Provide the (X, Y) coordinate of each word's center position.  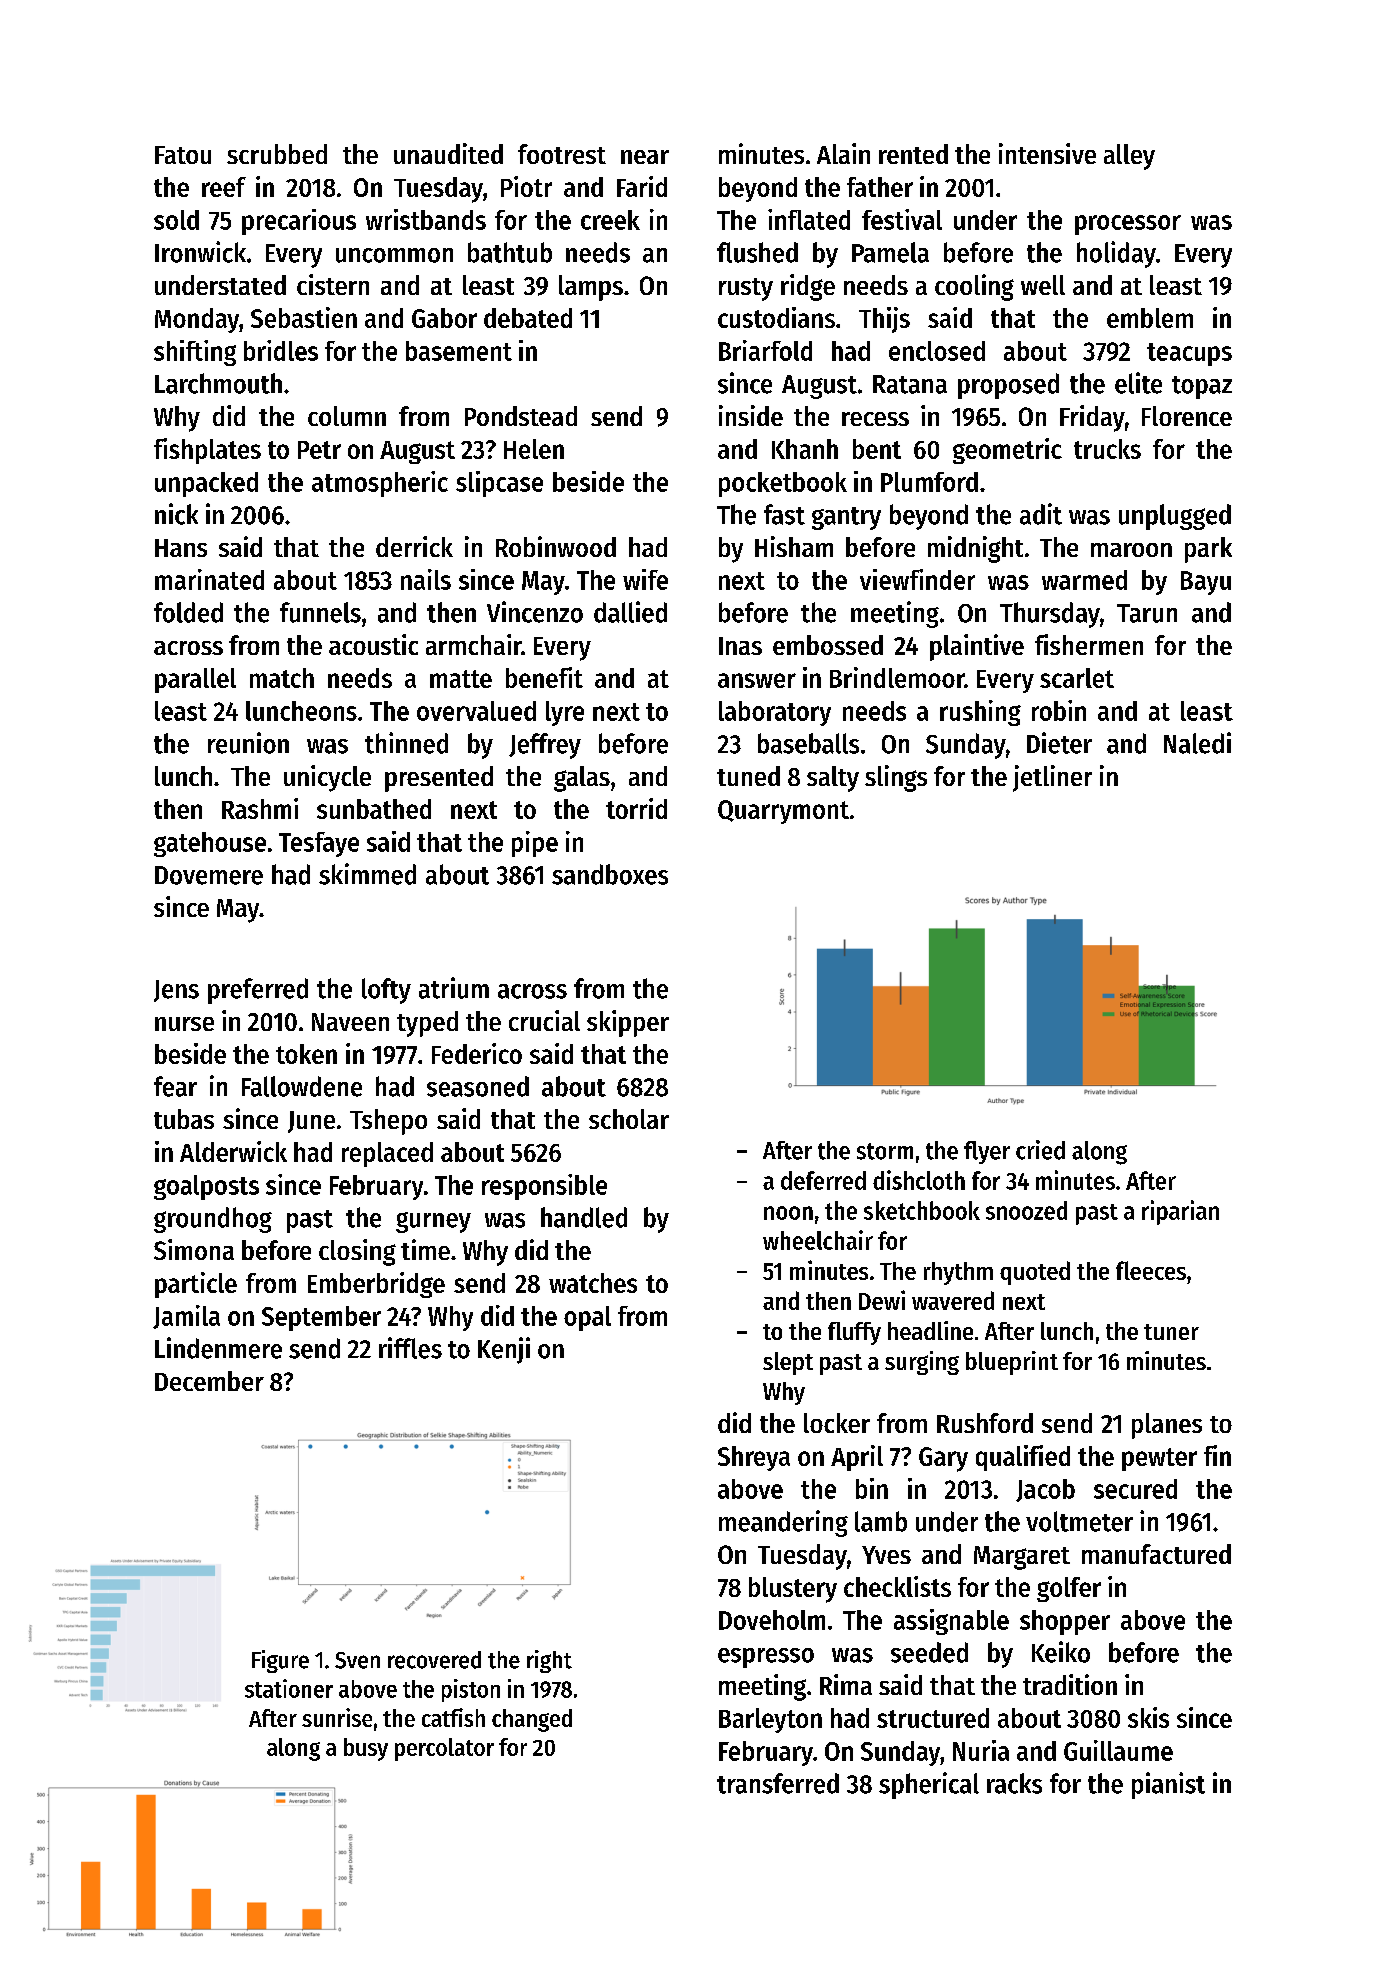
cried (1040, 1150)
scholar (629, 1119)
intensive (1047, 153)
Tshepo (388, 1122)
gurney (433, 1222)
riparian (1180, 1212)
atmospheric (380, 484)
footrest (562, 154)
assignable (951, 1622)
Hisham (794, 546)
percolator (444, 1749)
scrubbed (277, 154)
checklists (897, 1586)
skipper (628, 1023)
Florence (1187, 416)
